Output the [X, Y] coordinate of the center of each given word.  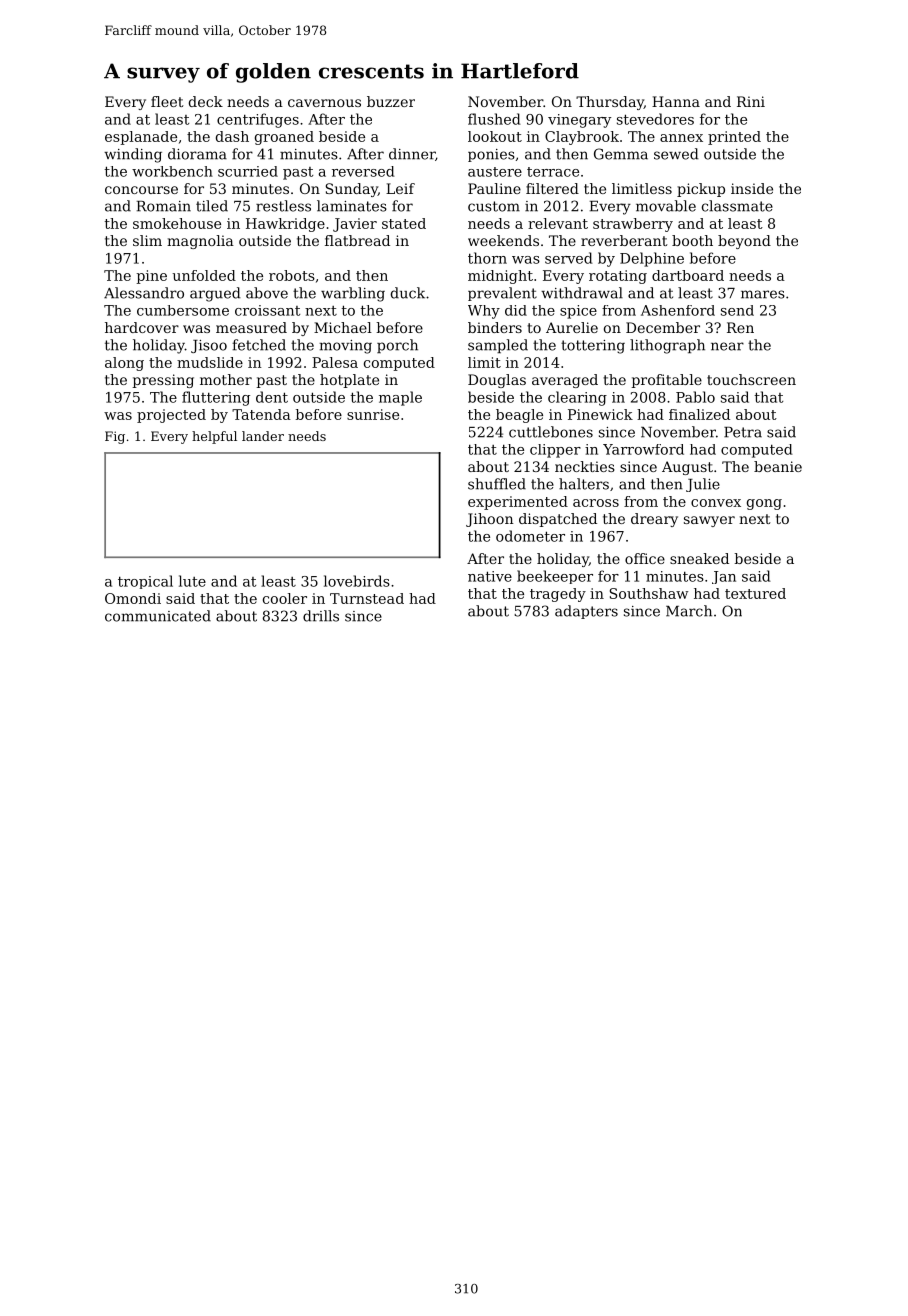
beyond [744, 242]
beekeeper [555, 577]
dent [272, 397]
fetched [259, 345]
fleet [167, 101]
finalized [699, 414]
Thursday [610, 103]
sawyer [709, 521]
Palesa [335, 362]
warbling [353, 294]
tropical [145, 582]
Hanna [676, 101]
